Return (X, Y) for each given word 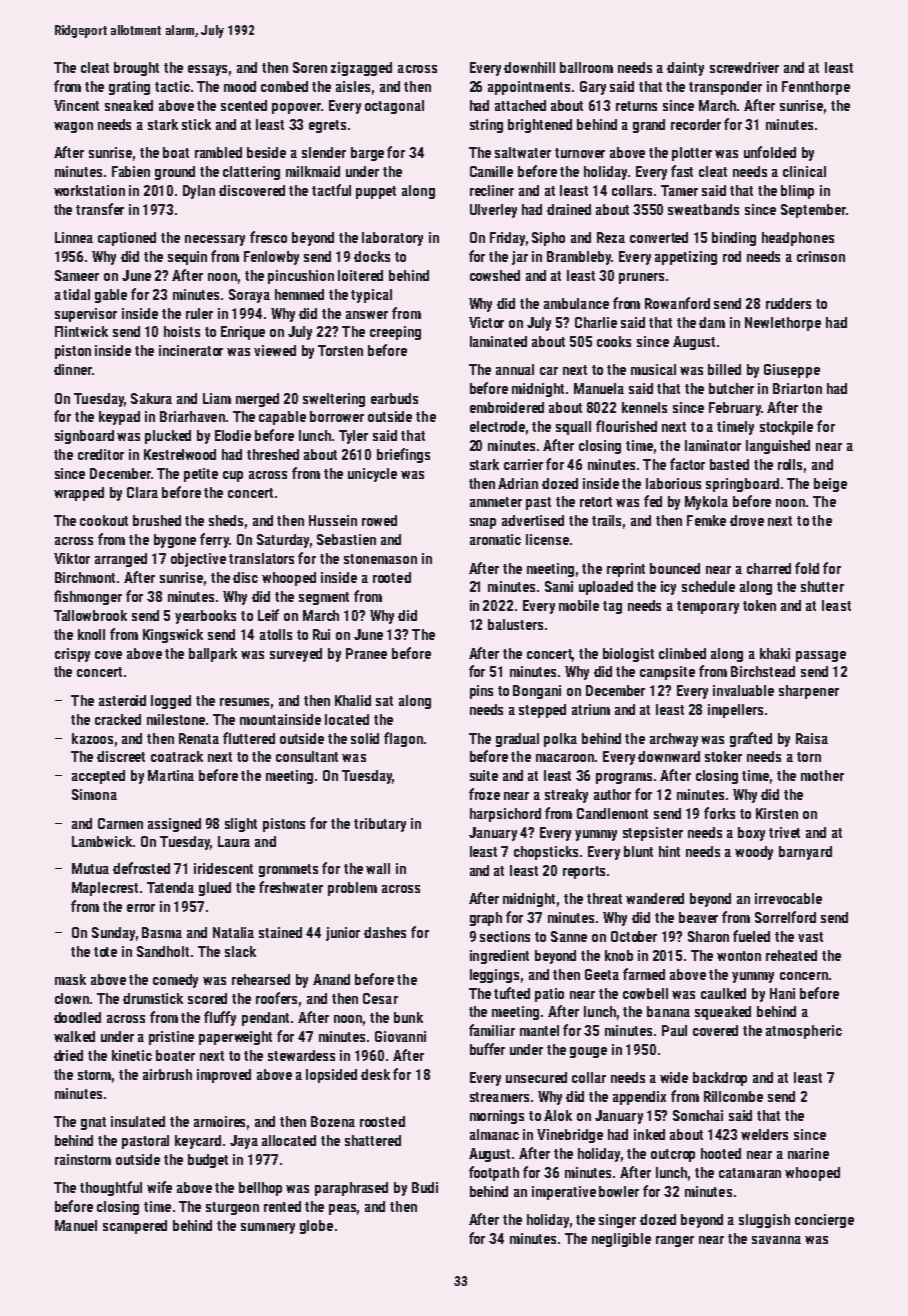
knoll (91, 634)
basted (729, 464)
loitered (360, 275)
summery (268, 1228)
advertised (533, 520)
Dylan (199, 192)
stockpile (786, 428)
